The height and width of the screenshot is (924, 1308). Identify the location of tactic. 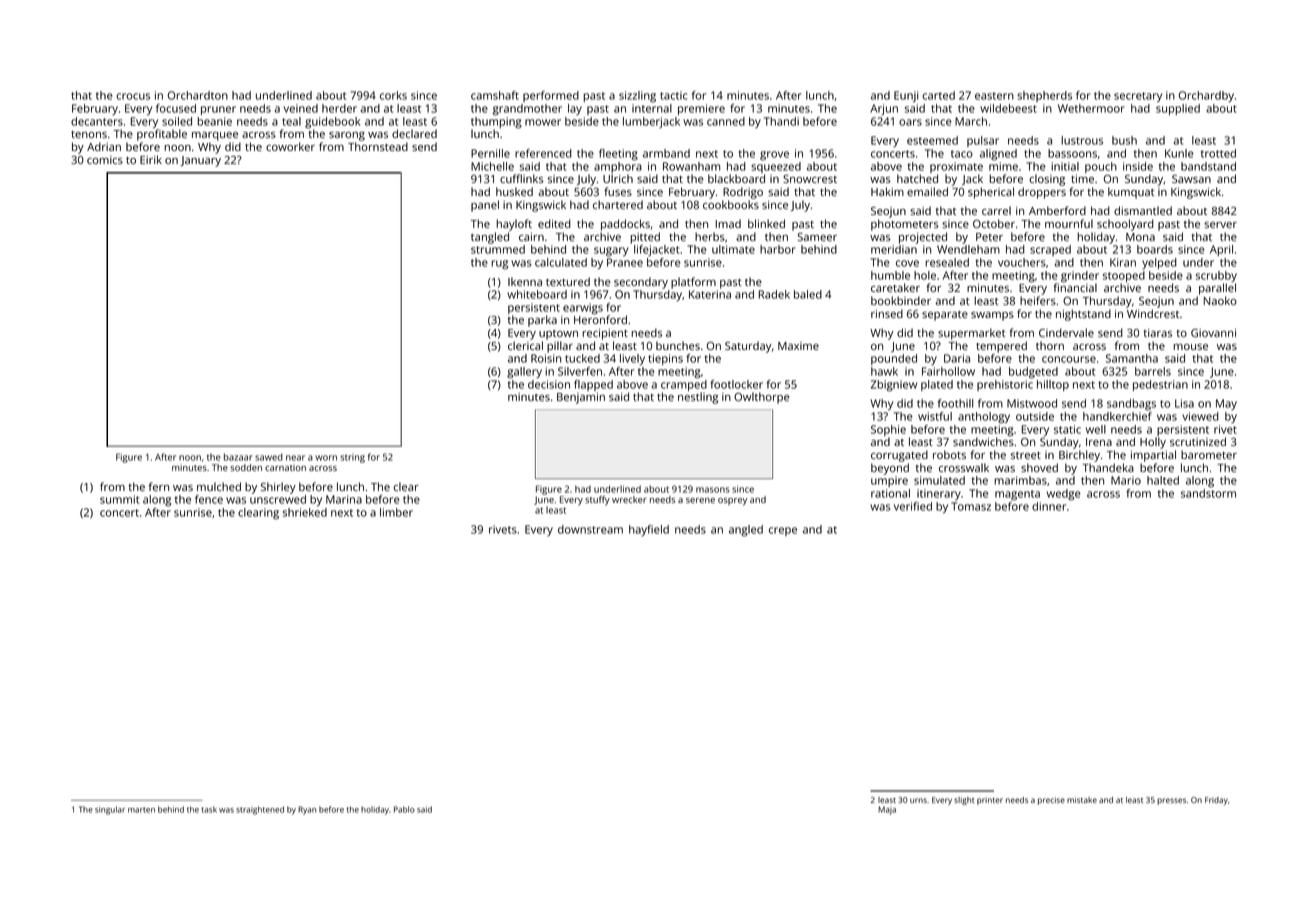
(673, 95).
